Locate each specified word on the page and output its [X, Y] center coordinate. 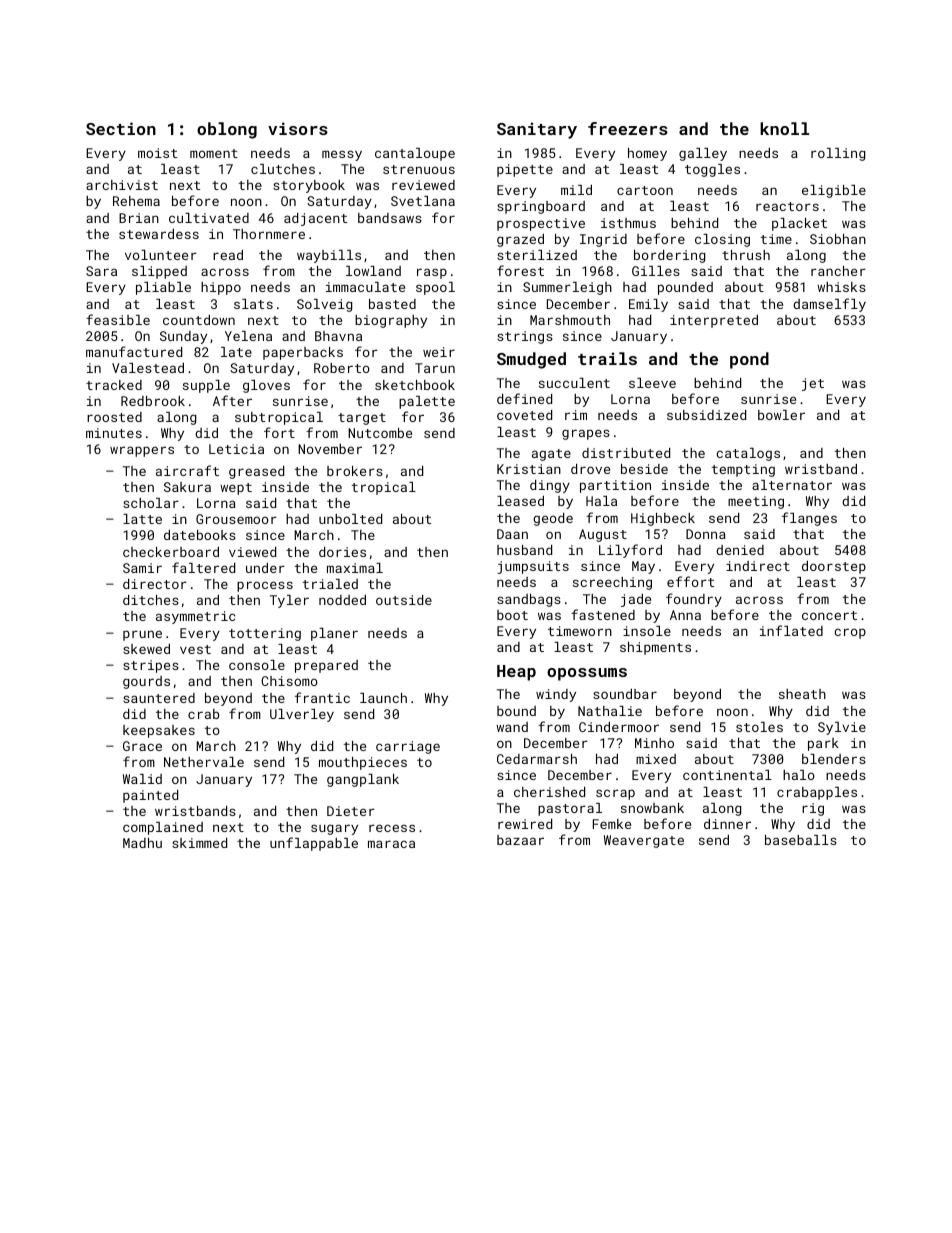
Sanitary [537, 130]
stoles [759, 727]
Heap [516, 673]
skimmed [199, 843]
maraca [391, 844]
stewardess [159, 234]
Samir [142, 568]
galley [703, 154]
